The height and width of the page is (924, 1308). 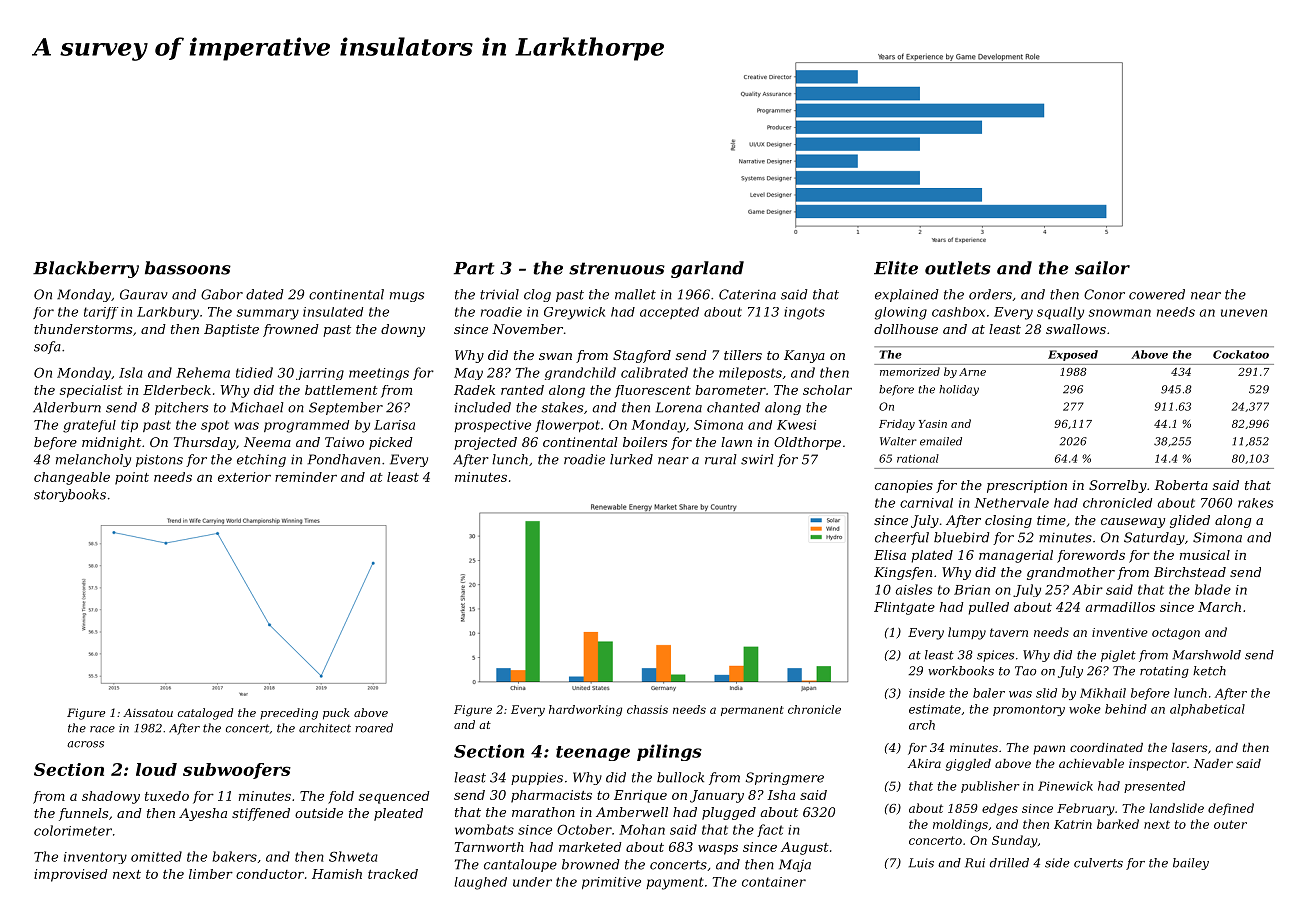 I want to click on lurked, so click(x=631, y=459).
